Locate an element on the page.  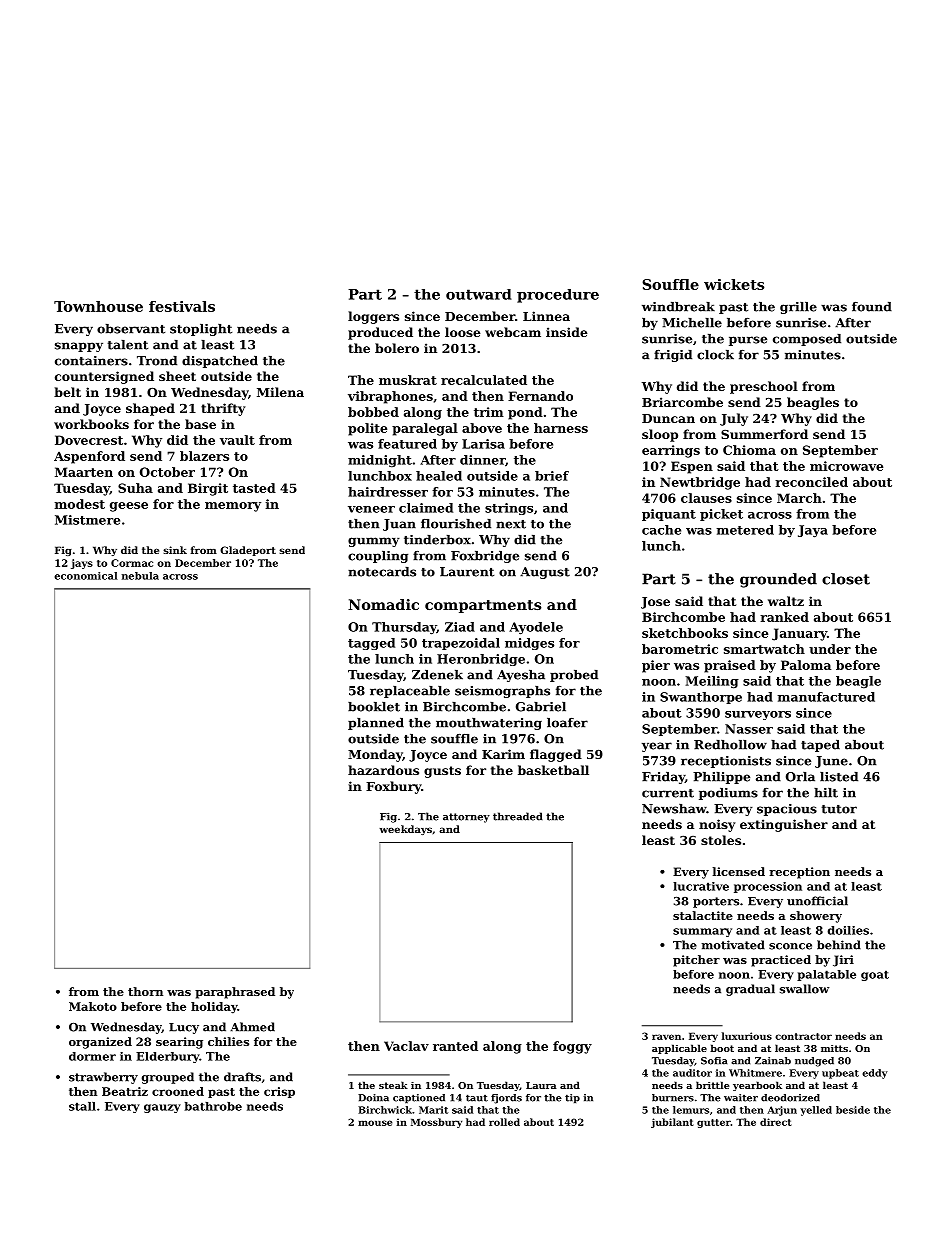
nebula is located at coordinates (140, 576).
